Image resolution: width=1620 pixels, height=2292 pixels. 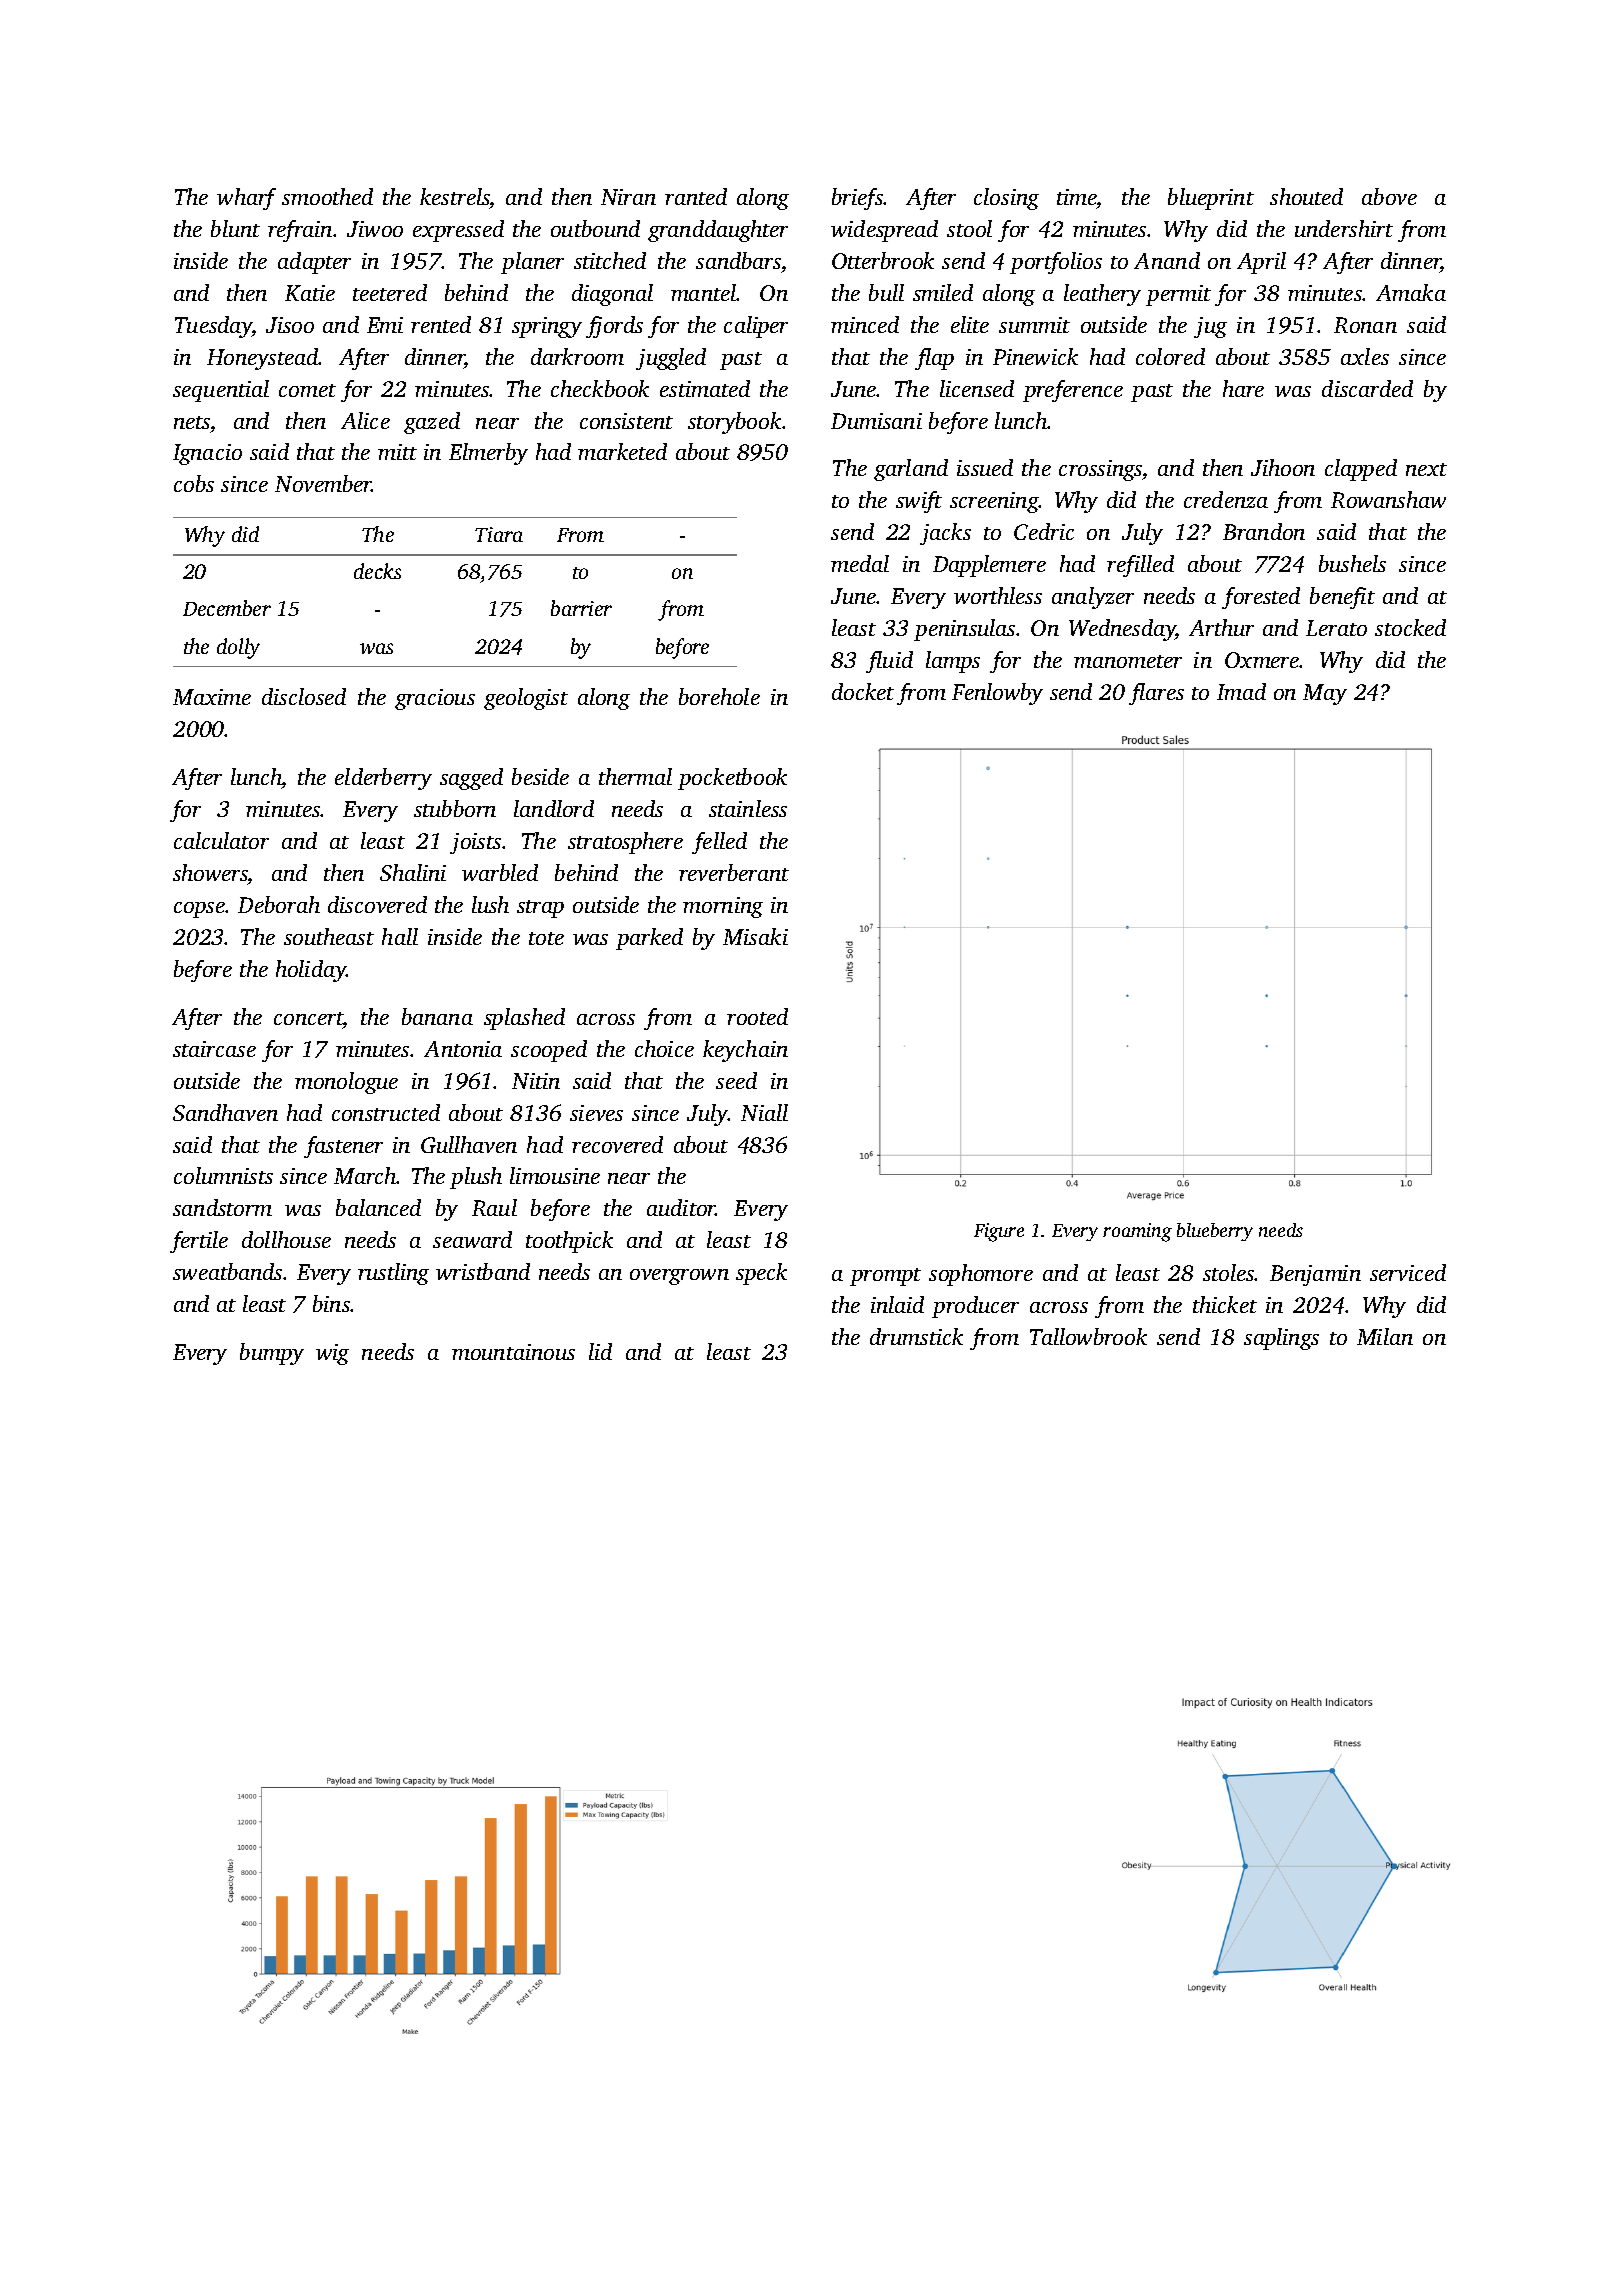 I want to click on screening, so click(x=994, y=502).
